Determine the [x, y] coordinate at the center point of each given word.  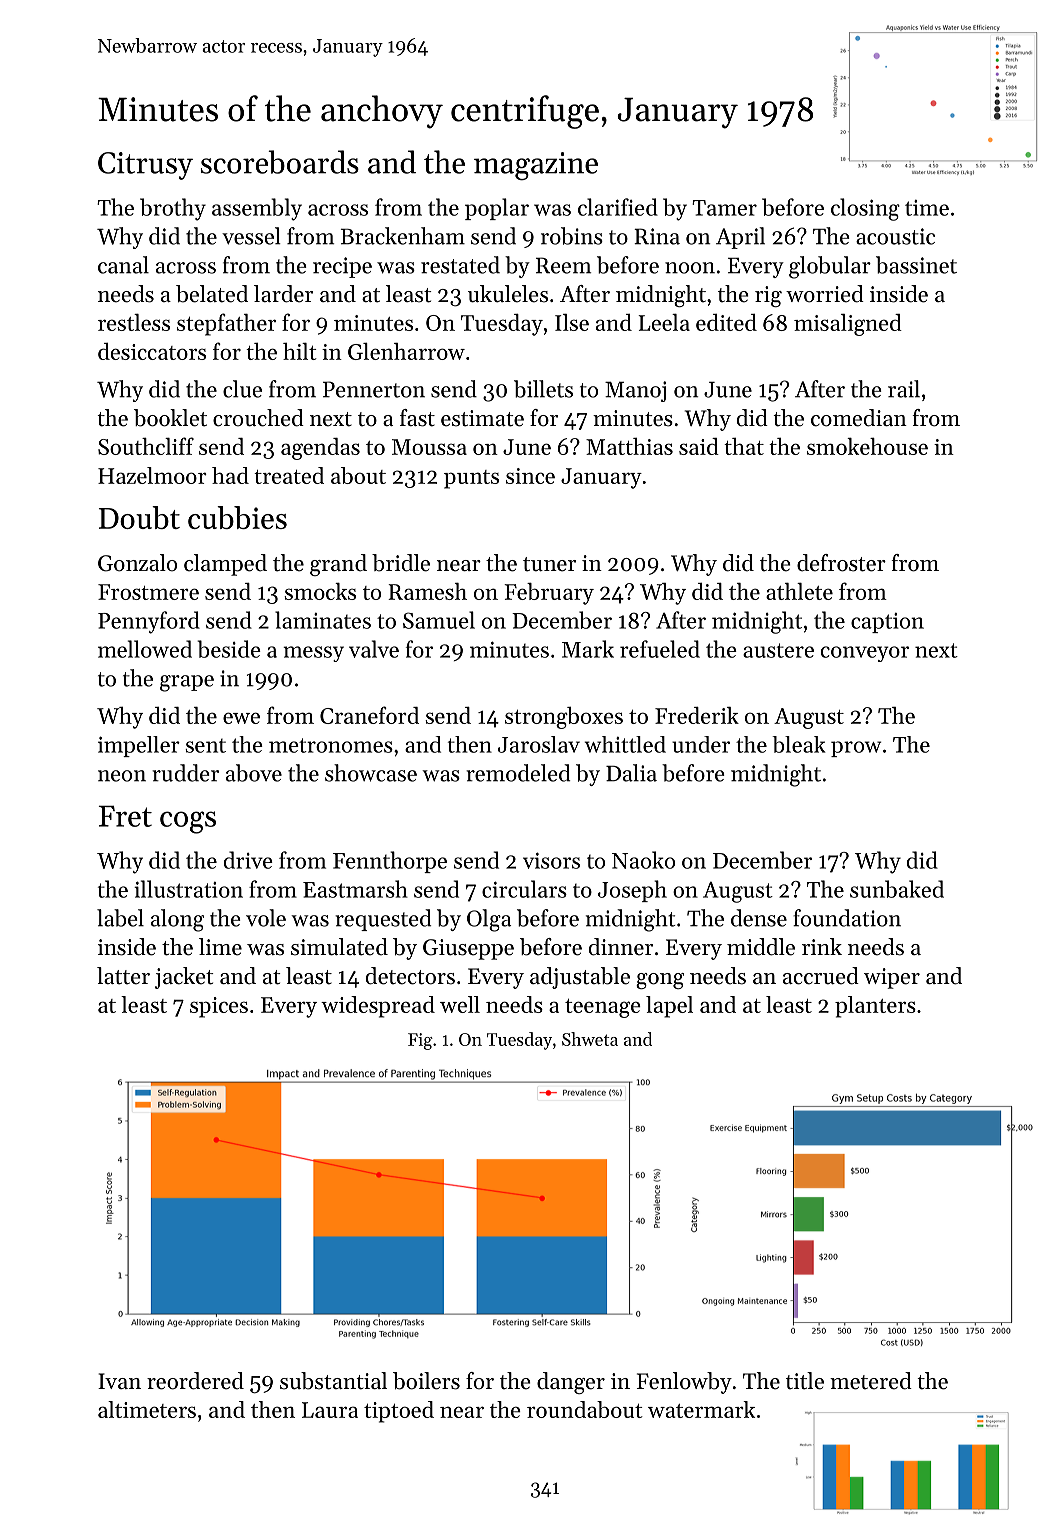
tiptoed [399, 1412]
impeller [139, 746]
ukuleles [508, 294]
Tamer [724, 208]
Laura [330, 1410]
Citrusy [145, 166]
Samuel [439, 620]
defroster [841, 563]
